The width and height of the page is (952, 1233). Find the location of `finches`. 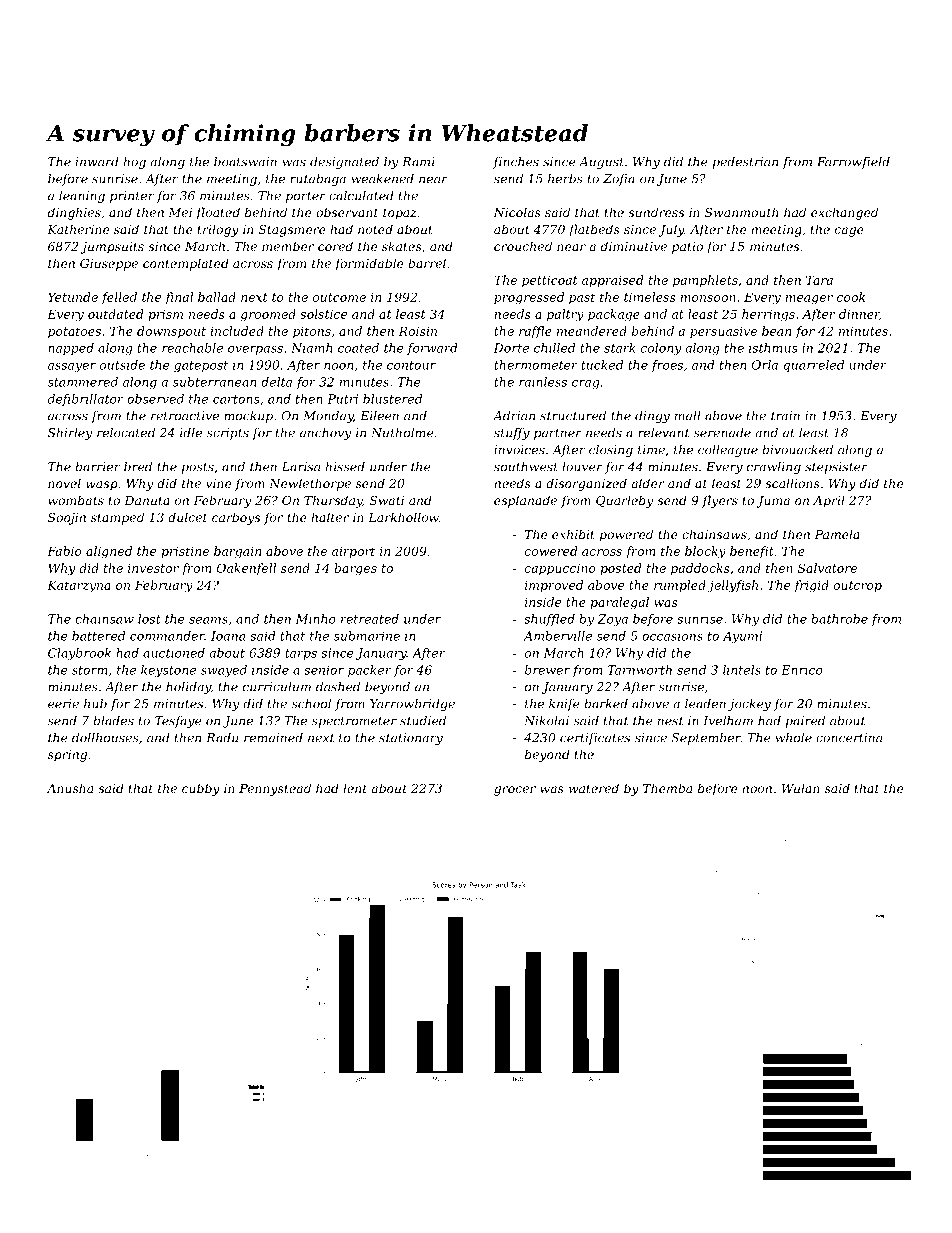

finches is located at coordinates (516, 163).
